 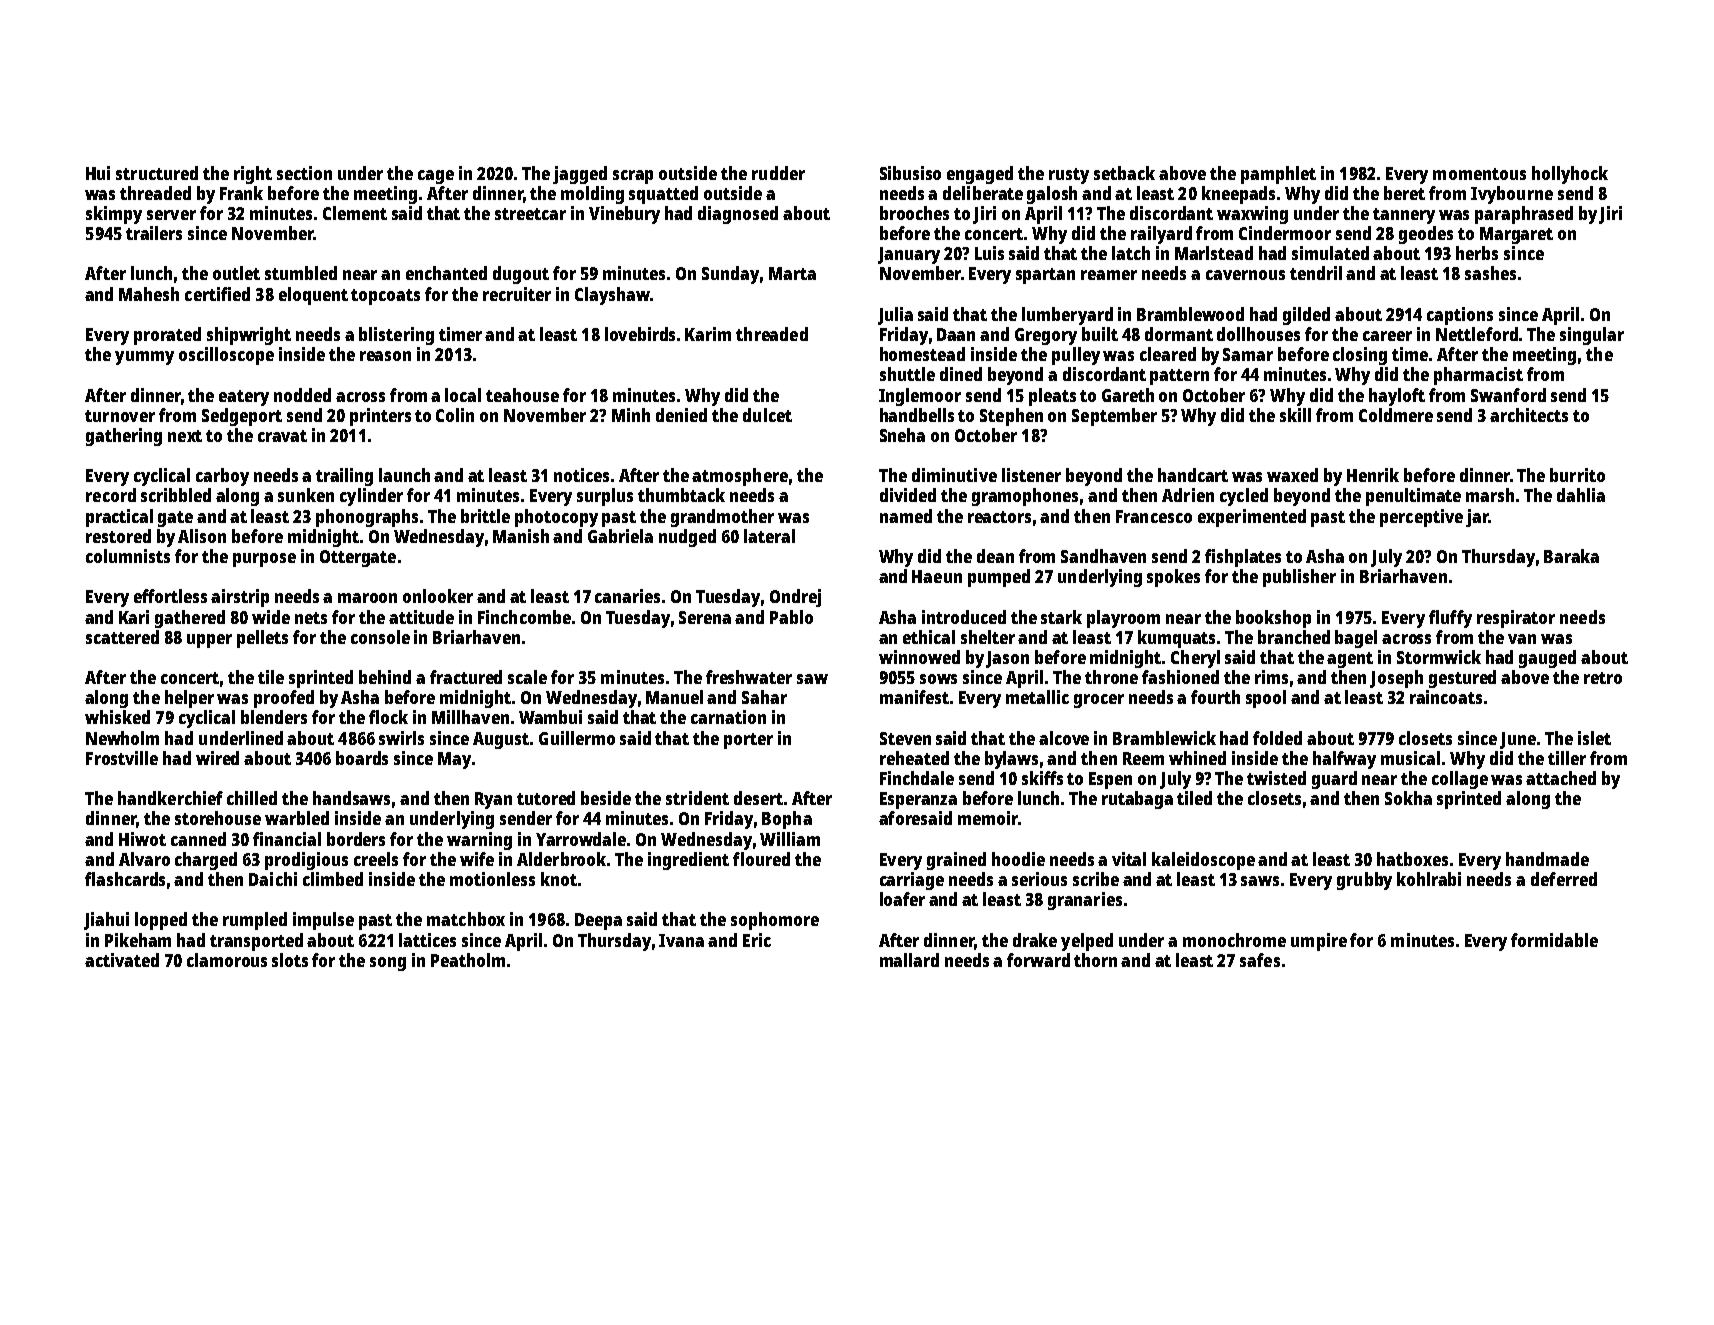 What do you see at coordinates (722, 518) in the screenshot?
I see `grandmother` at bounding box center [722, 518].
